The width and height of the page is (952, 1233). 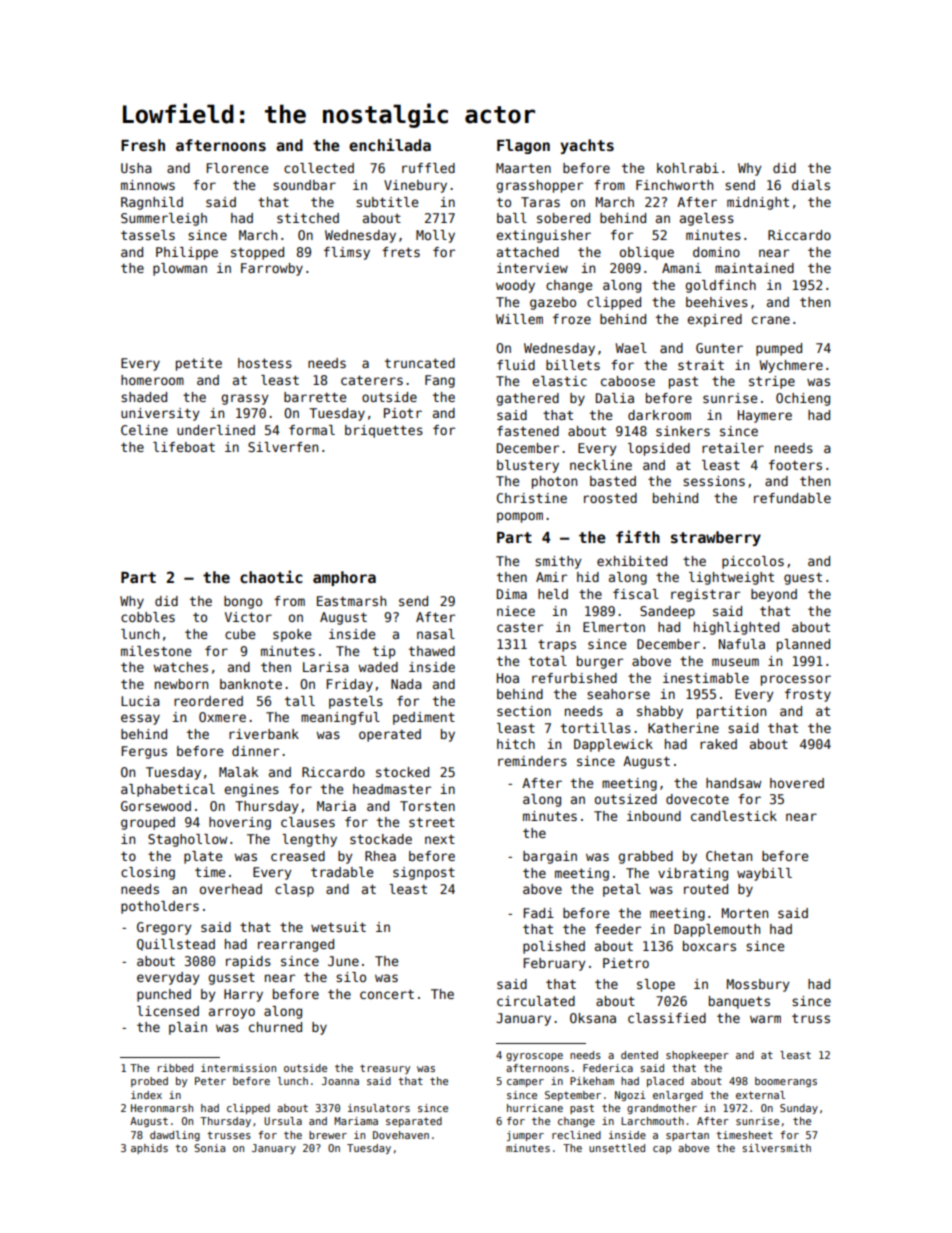 I want to click on silversmith, so click(x=776, y=1148).
